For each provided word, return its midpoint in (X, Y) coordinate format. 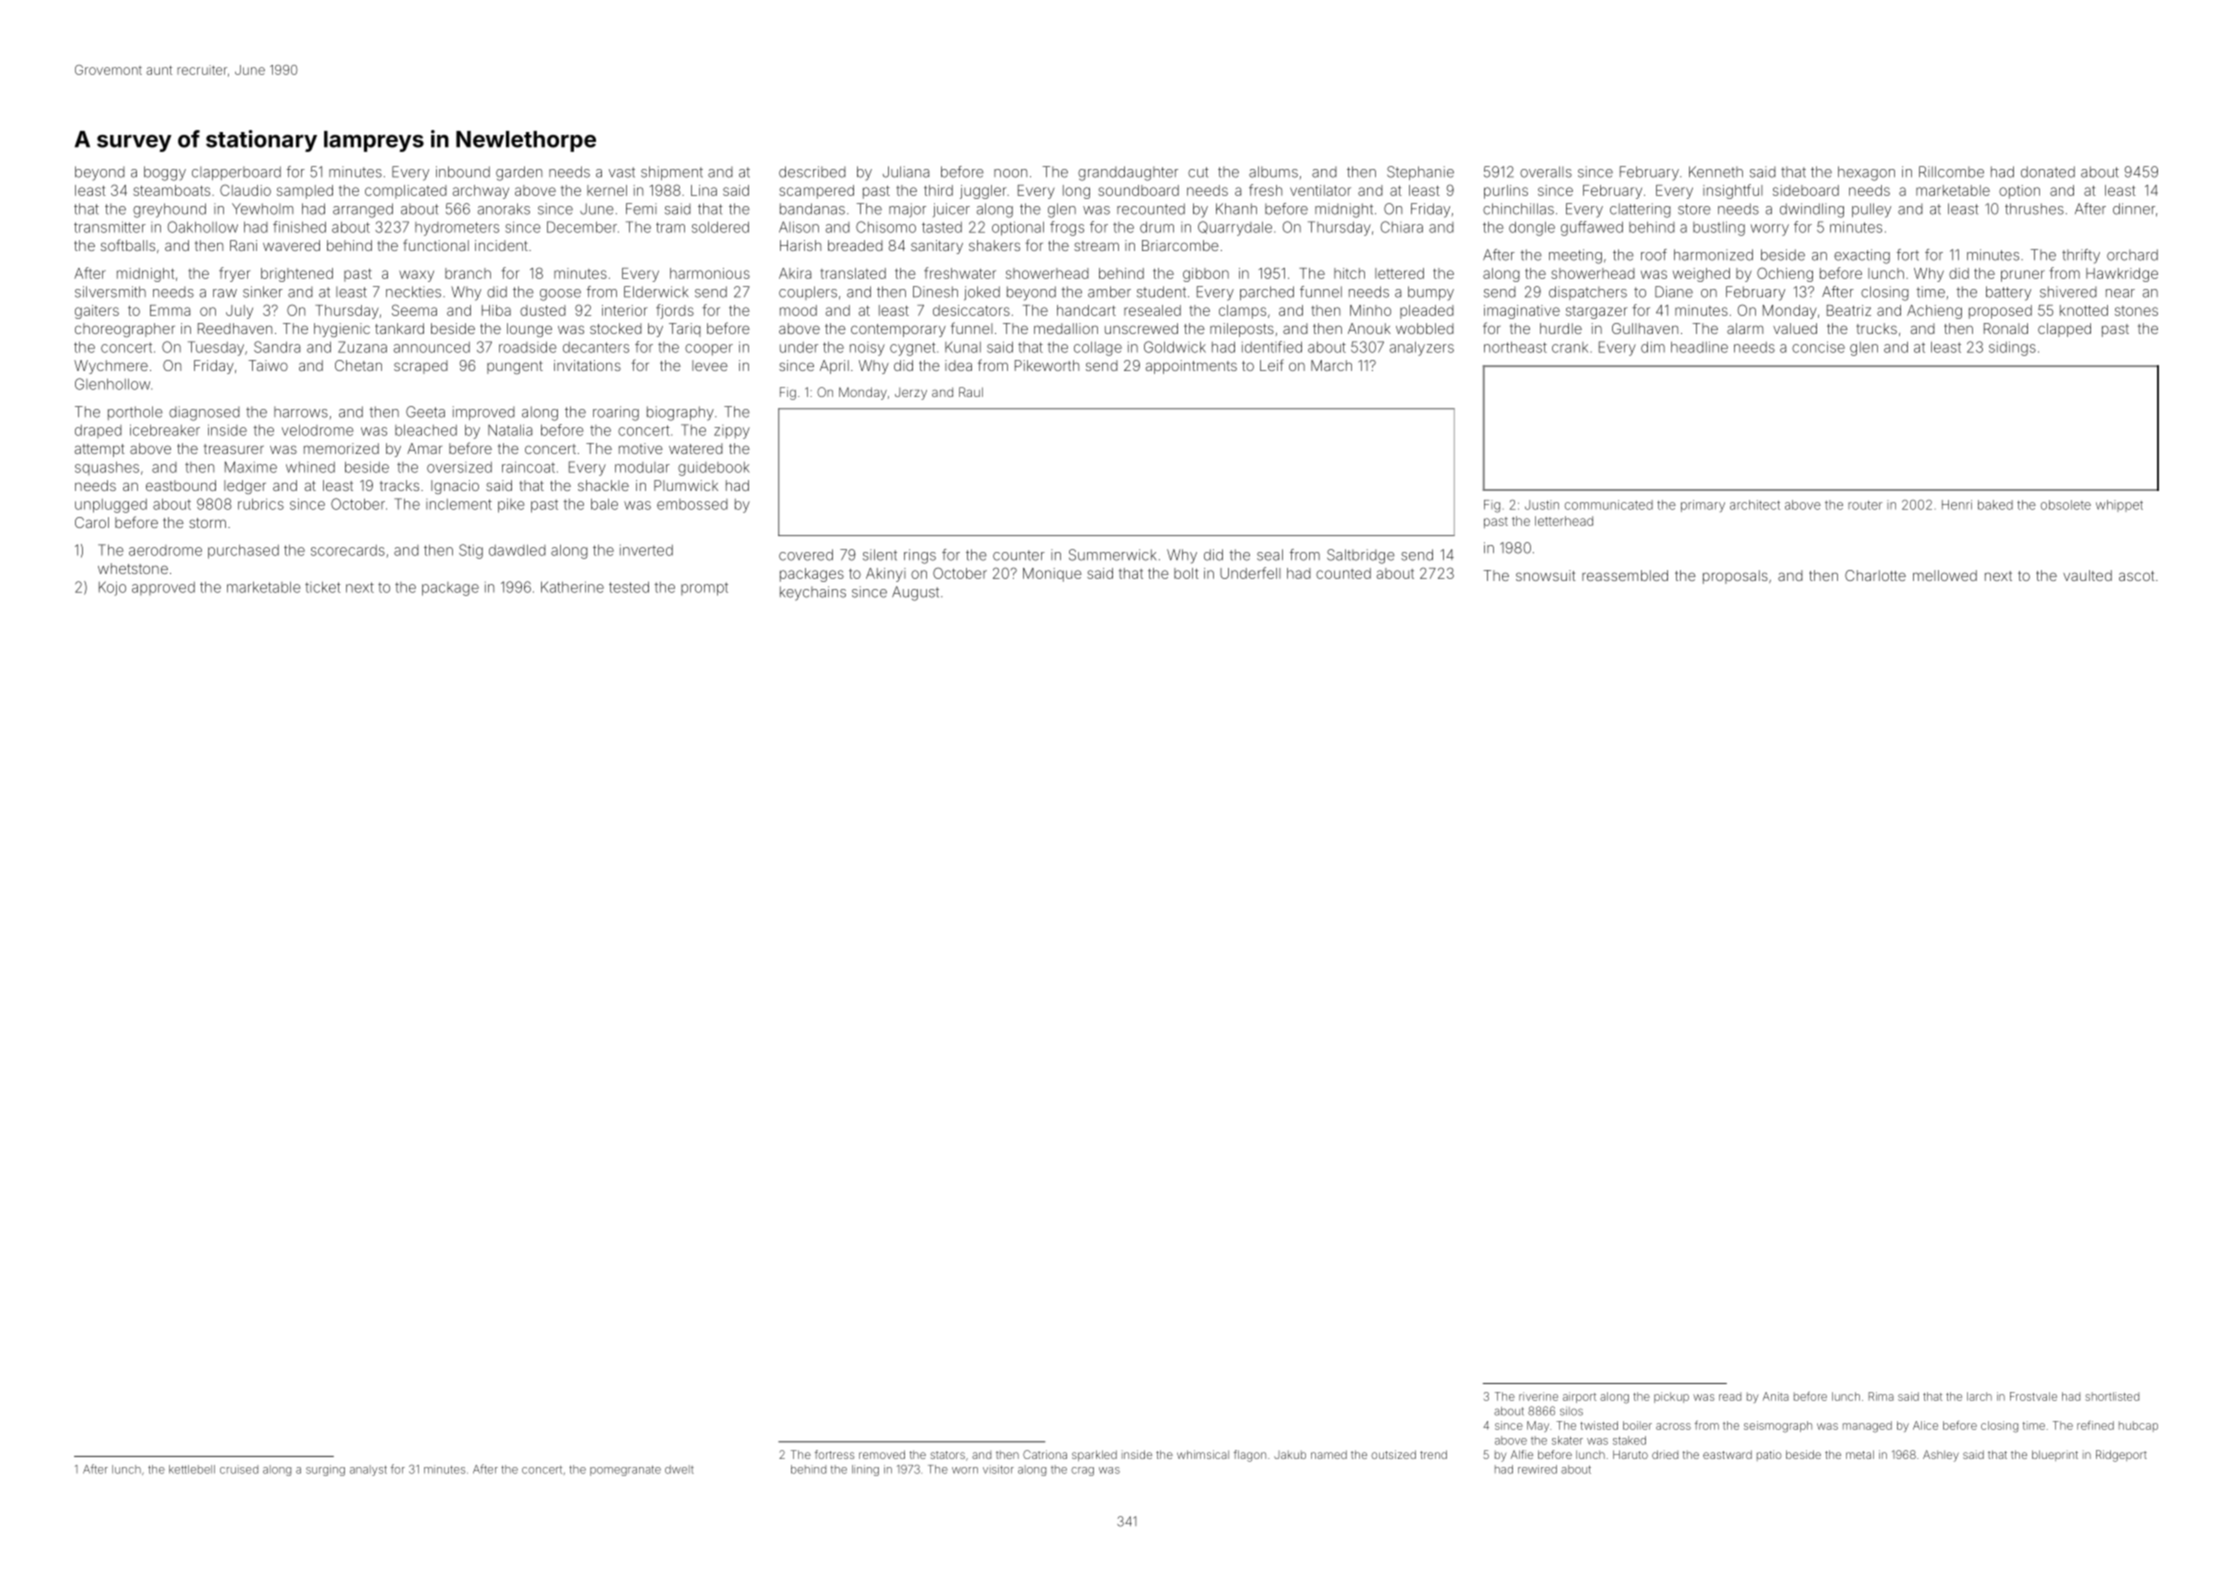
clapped (2064, 330)
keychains (813, 593)
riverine (1538, 1396)
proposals (1735, 577)
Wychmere (111, 367)
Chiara (1402, 227)
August (915, 593)
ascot (2137, 576)
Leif (1272, 365)
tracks (399, 485)
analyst (368, 1470)
